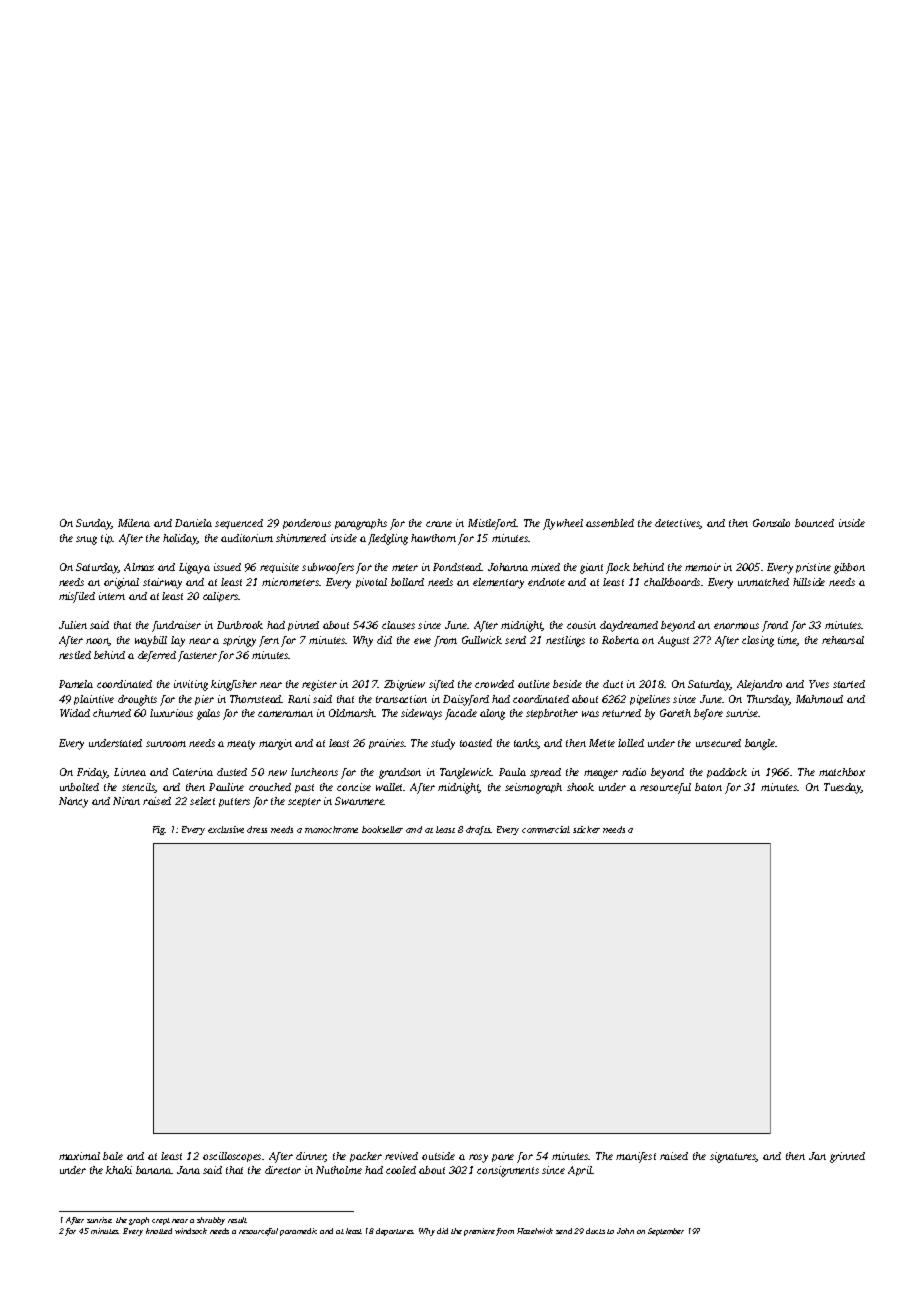  I want to click on maximal, so click(79, 1156).
